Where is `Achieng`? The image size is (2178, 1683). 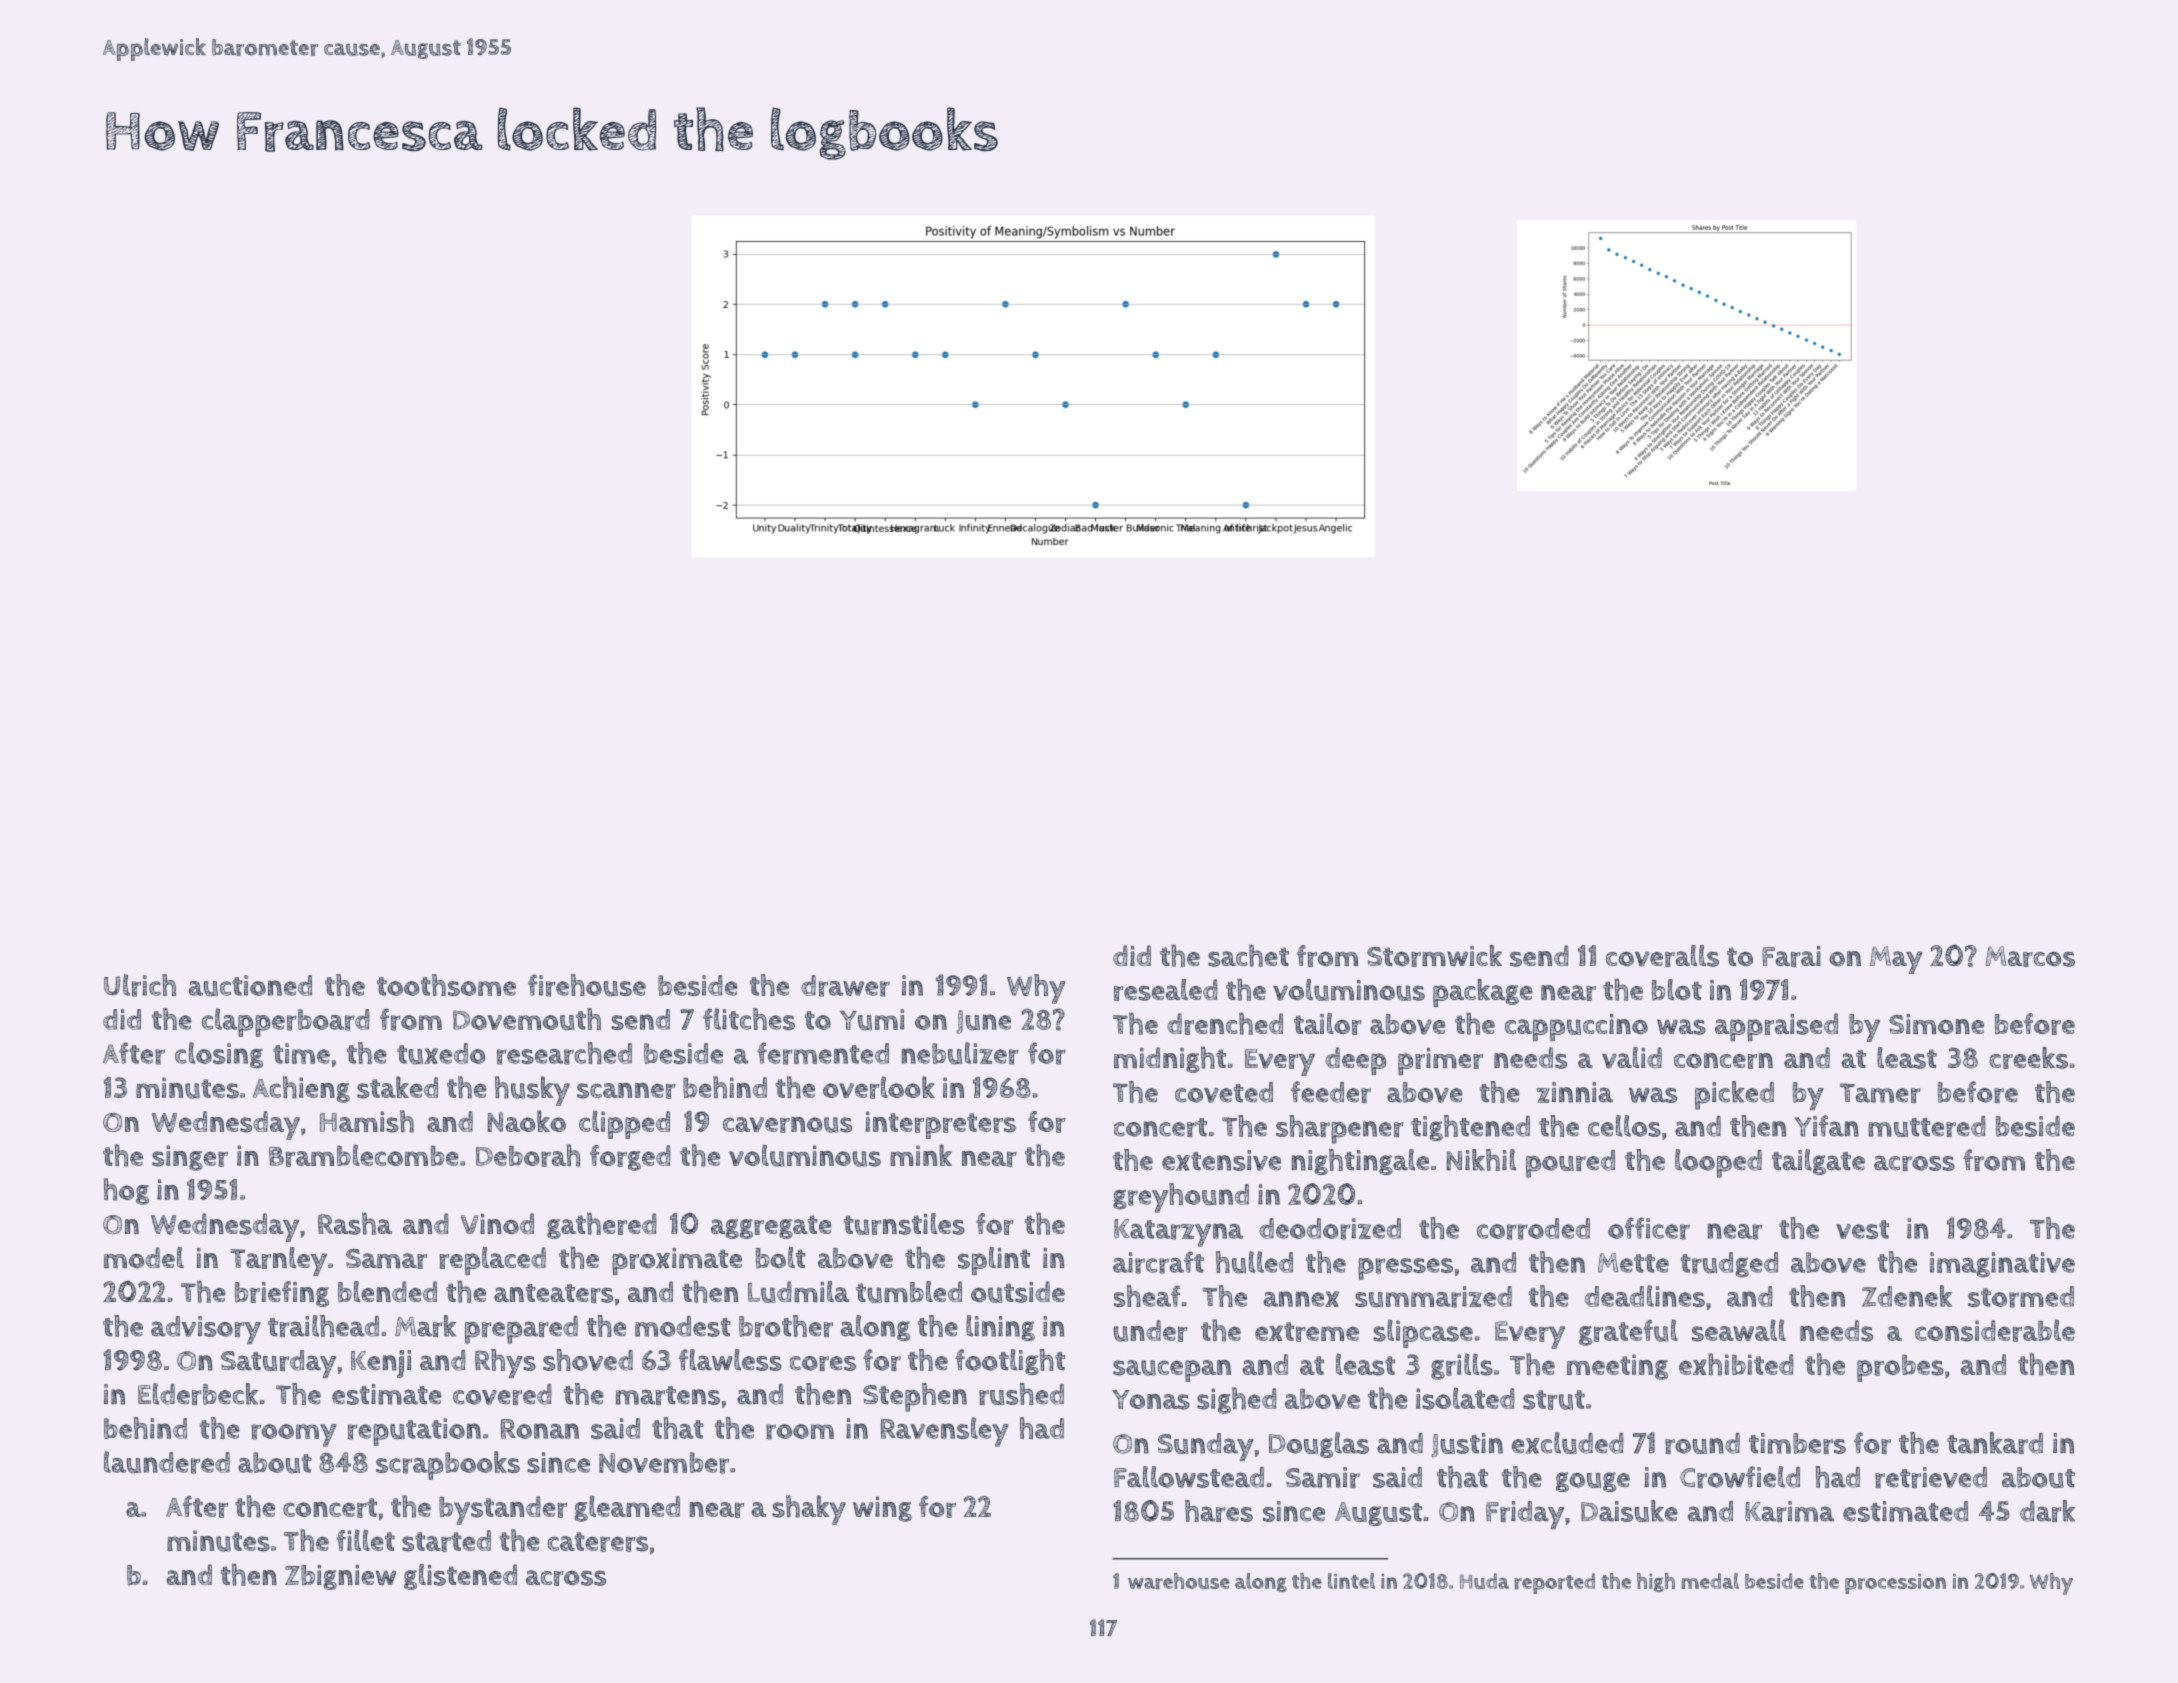 Achieng is located at coordinates (301, 1089).
